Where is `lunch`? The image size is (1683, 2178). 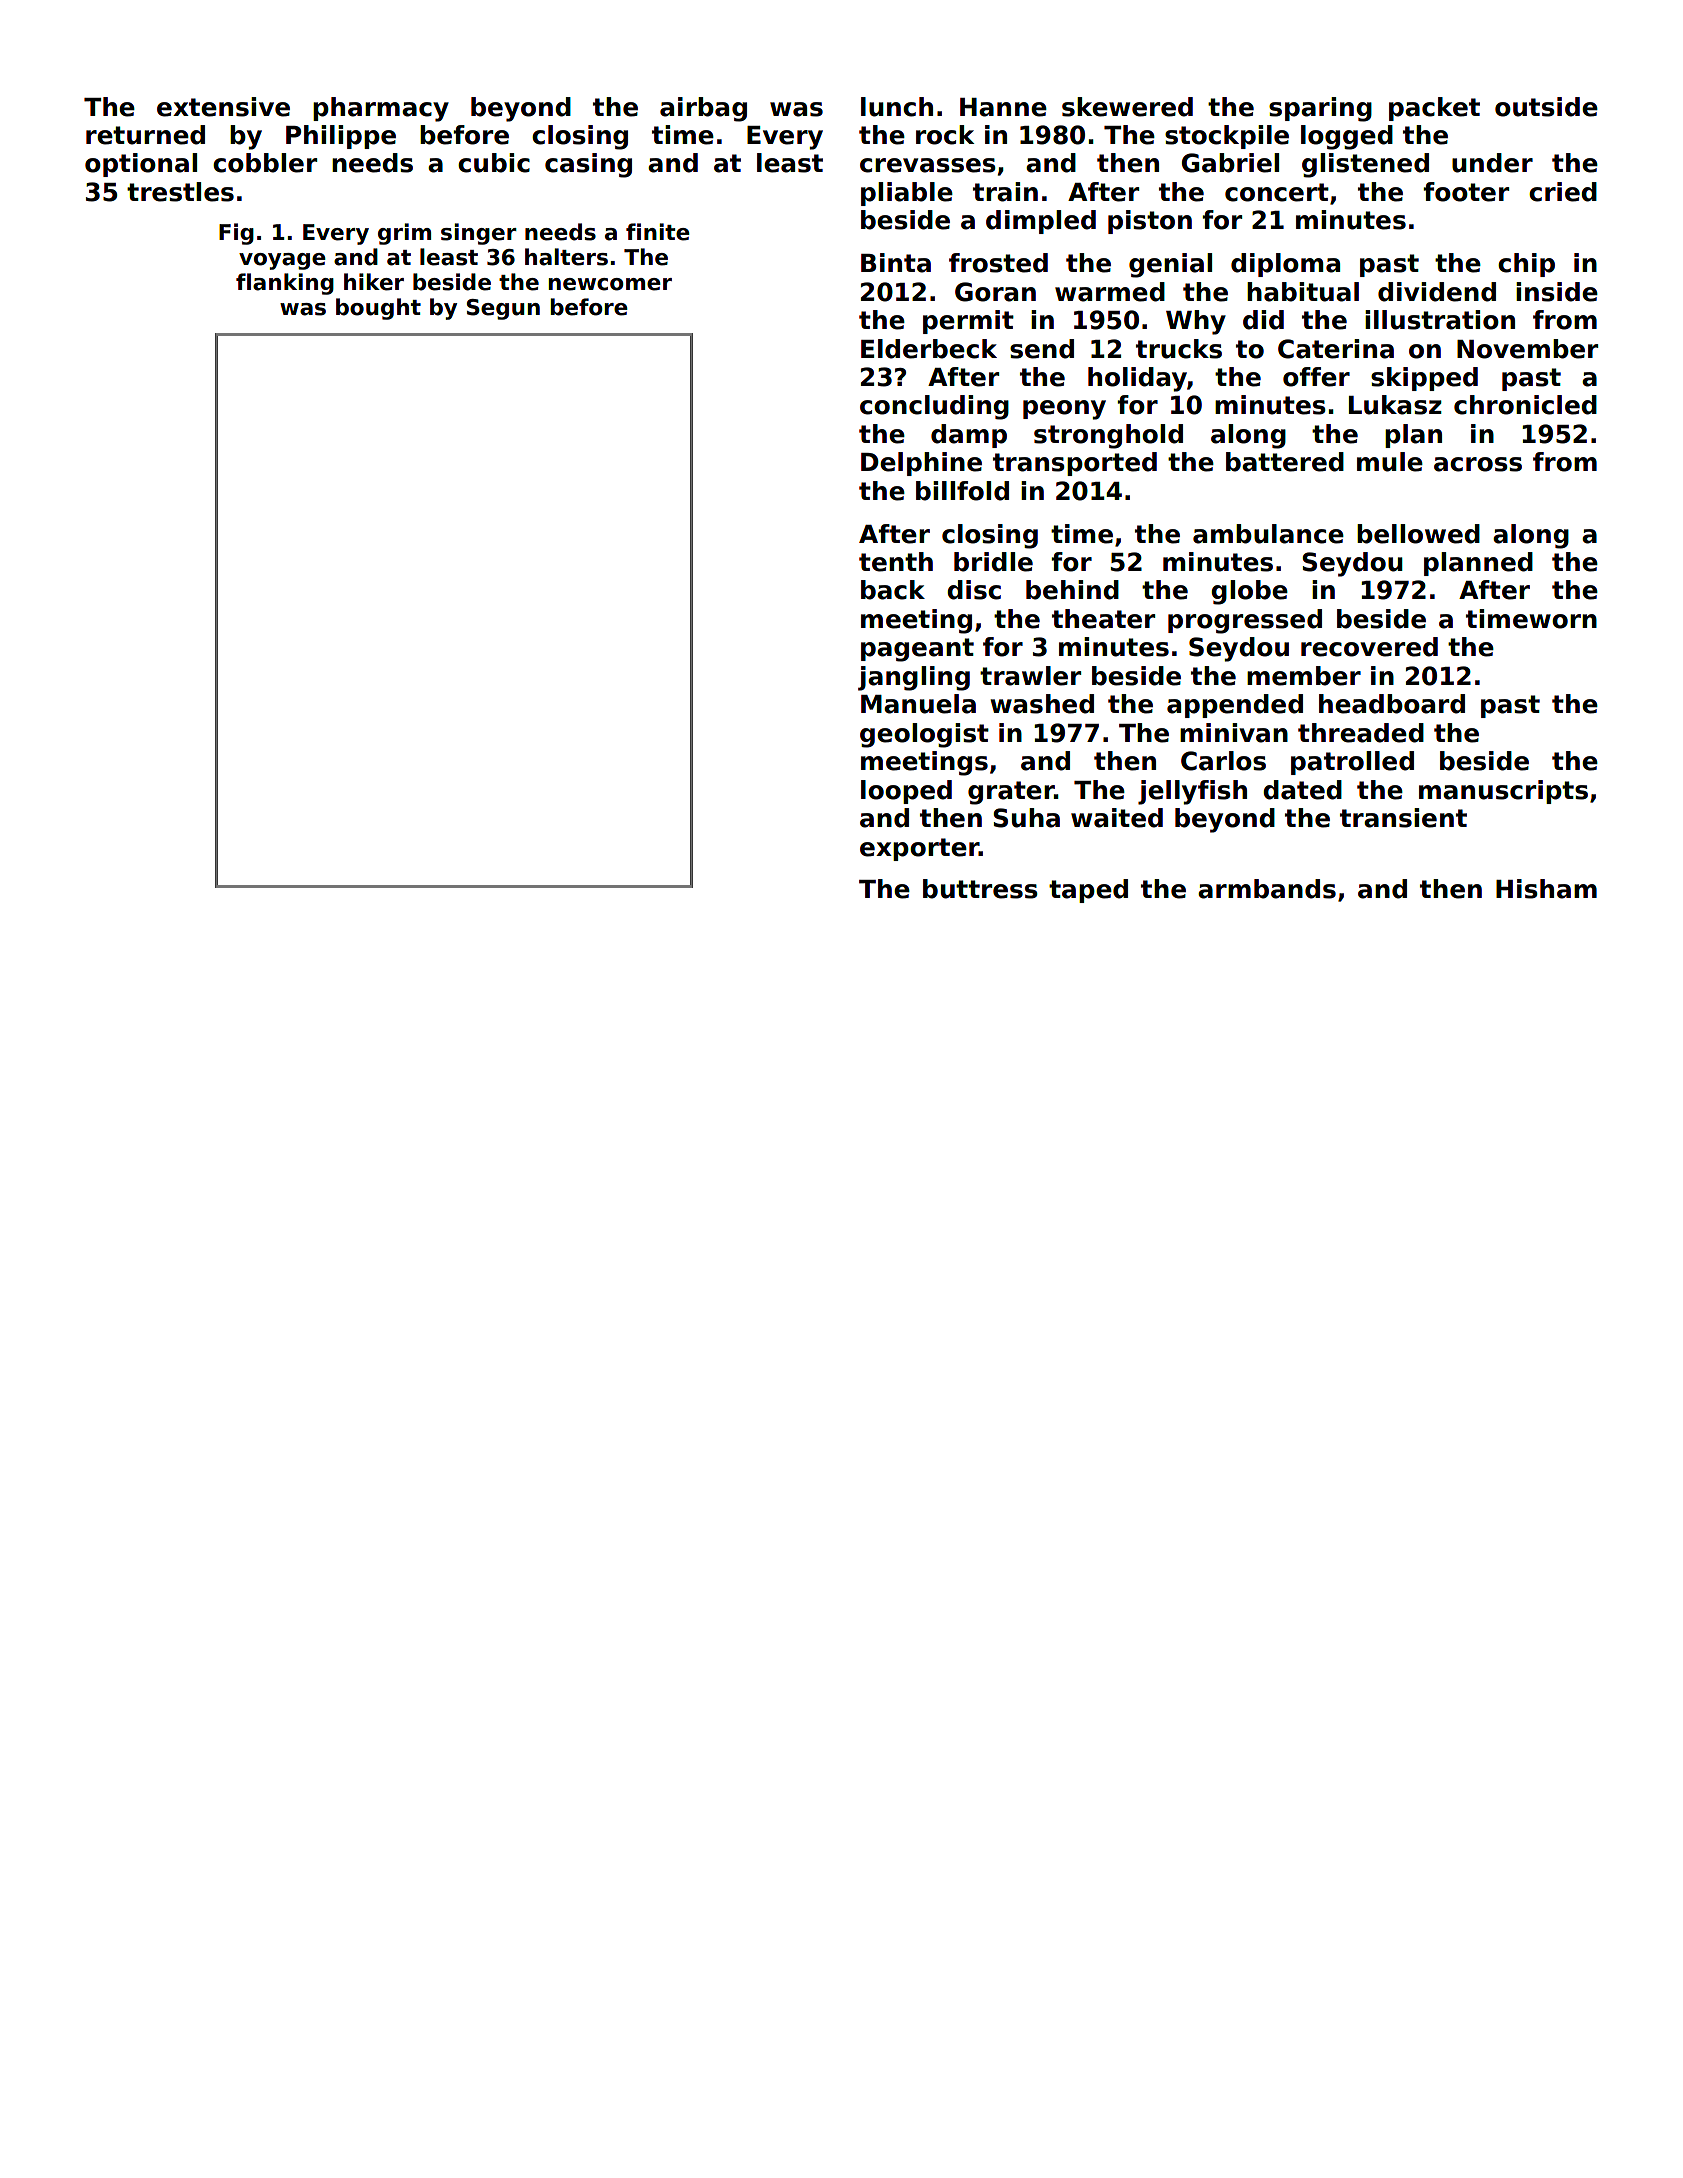
lunch is located at coordinates (897, 107).
